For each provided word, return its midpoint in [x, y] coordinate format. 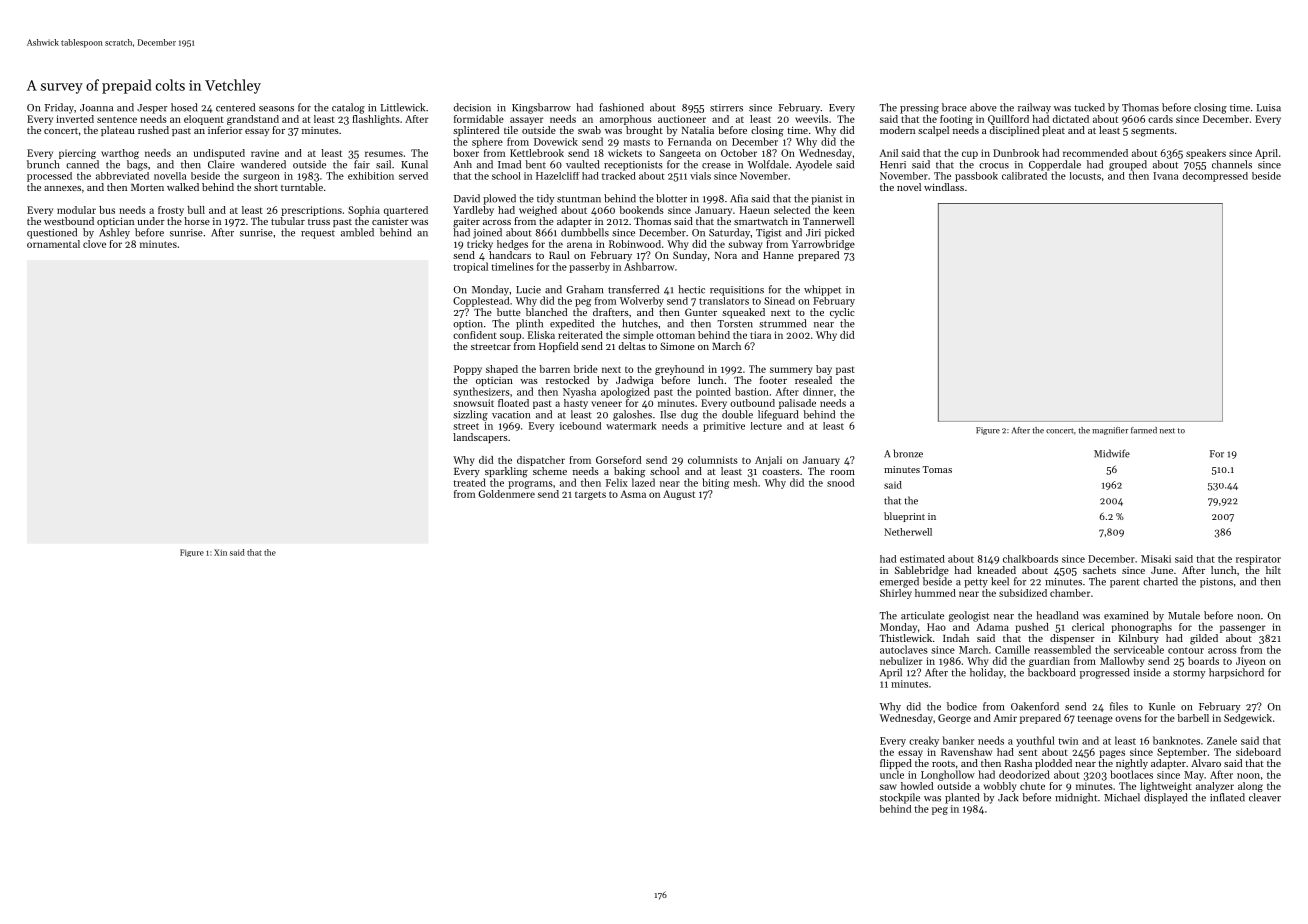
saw [888, 787]
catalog [348, 108]
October [739, 153]
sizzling [470, 415]
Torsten [735, 324]
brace [954, 107]
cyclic [842, 313]
